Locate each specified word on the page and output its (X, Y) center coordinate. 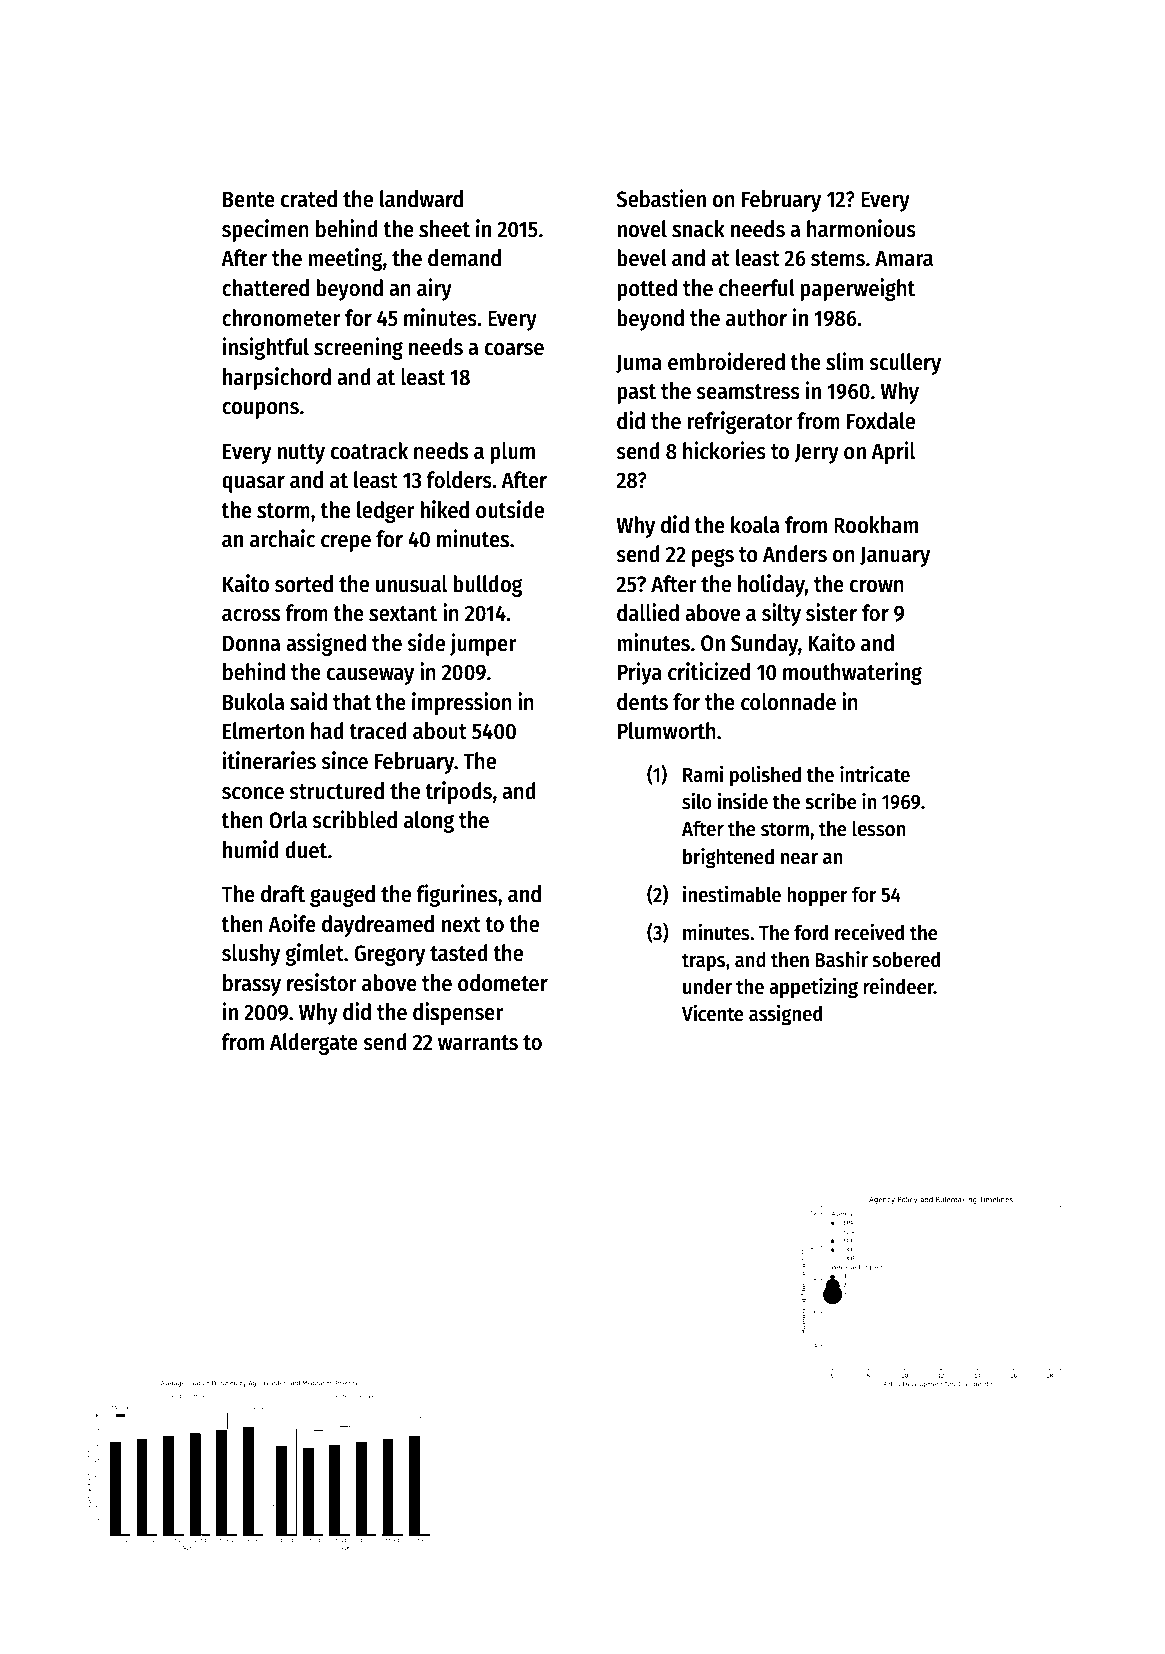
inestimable (732, 894)
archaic (282, 538)
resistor (322, 982)
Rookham (876, 525)
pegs (713, 558)
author (756, 318)
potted (647, 290)
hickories (724, 450)
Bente (249, 199)
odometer (503, 983)
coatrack (369, 451)
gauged (342, 896)
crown (877, 586)
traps (703, 962)
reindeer (898, 986)
